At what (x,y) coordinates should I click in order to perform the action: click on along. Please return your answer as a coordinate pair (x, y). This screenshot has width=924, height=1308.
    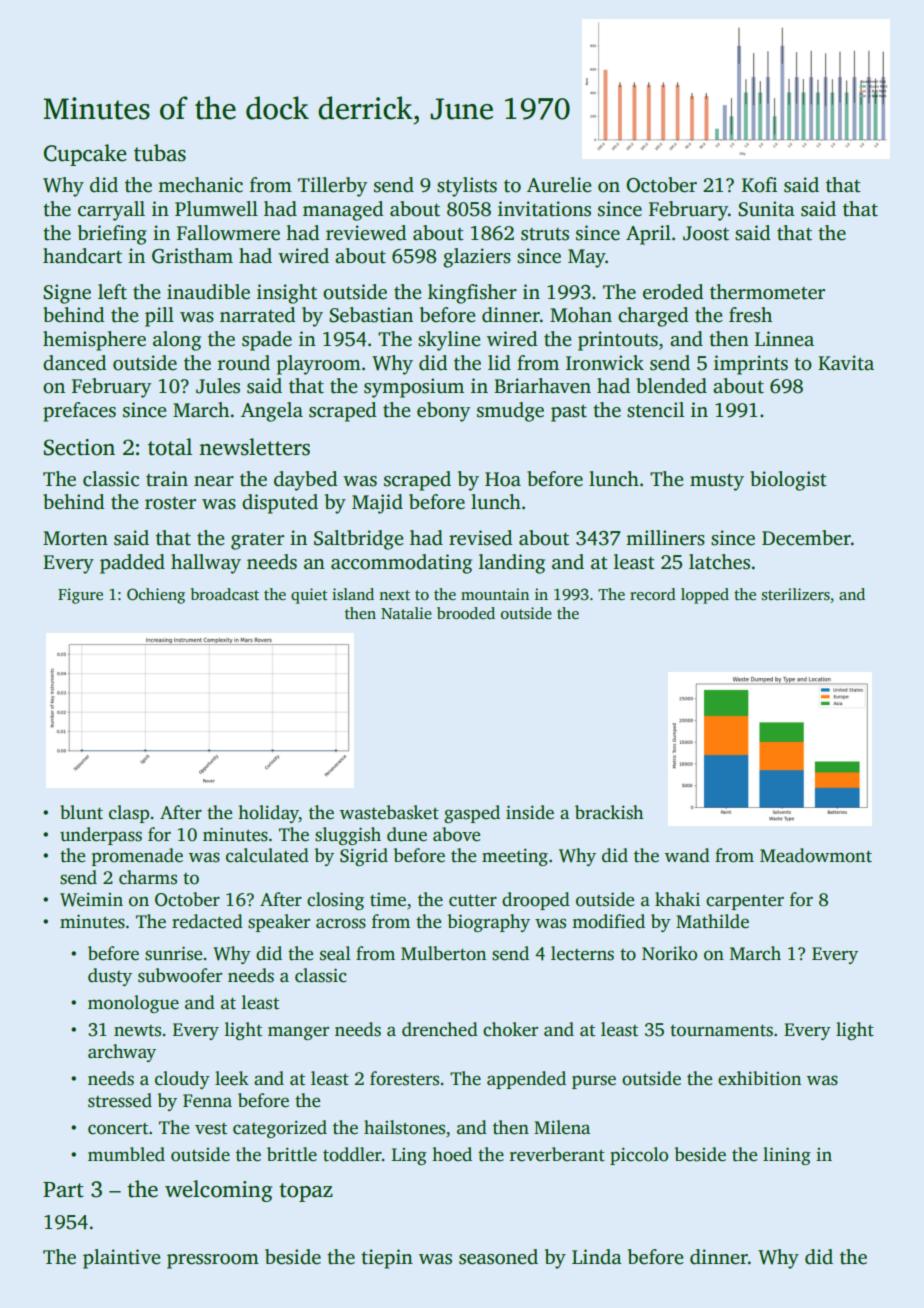
    Looking at the image, I should click on (177, 341).
